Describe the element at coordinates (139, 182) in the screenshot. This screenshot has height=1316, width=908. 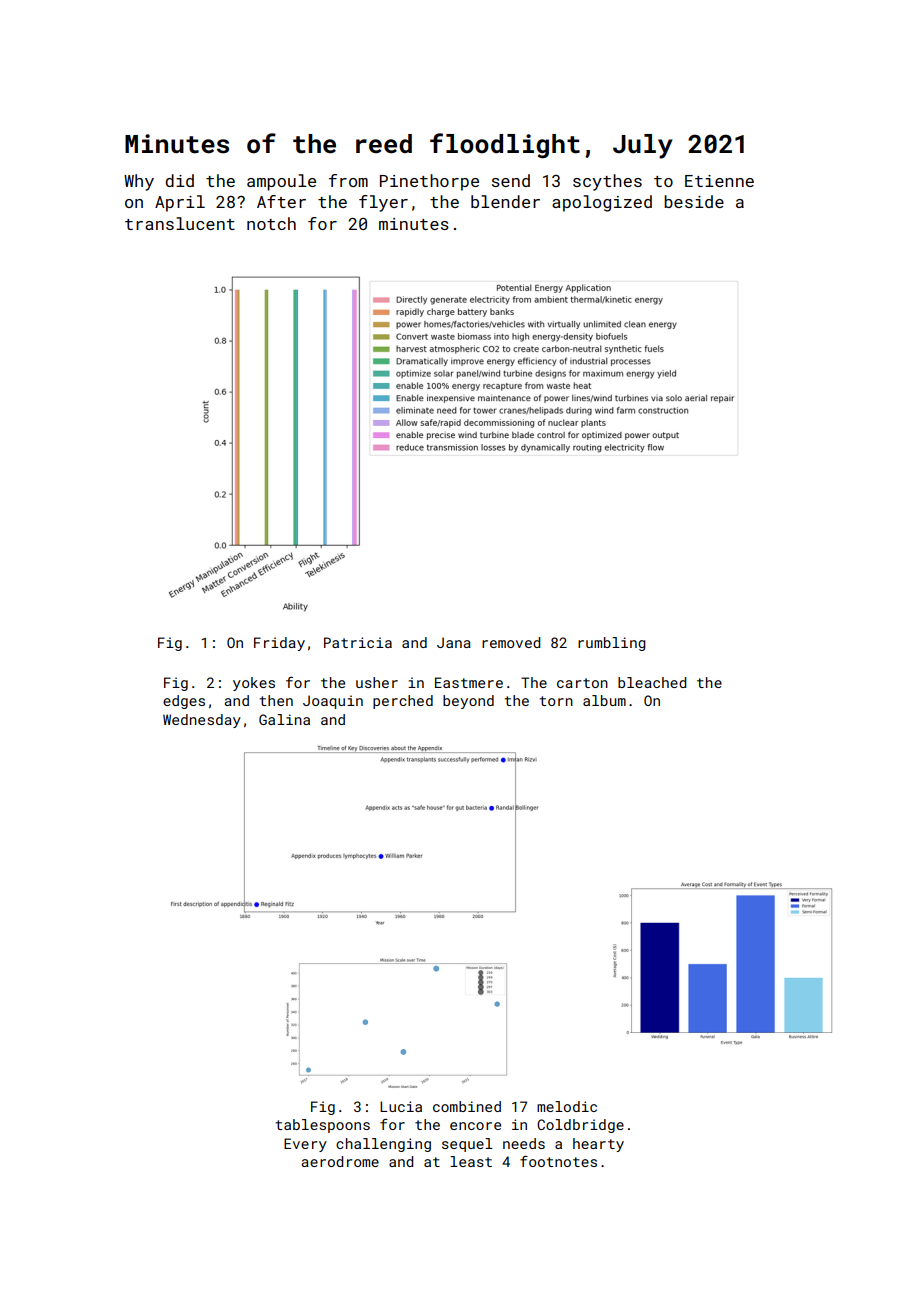
I see `Why` at that location.
